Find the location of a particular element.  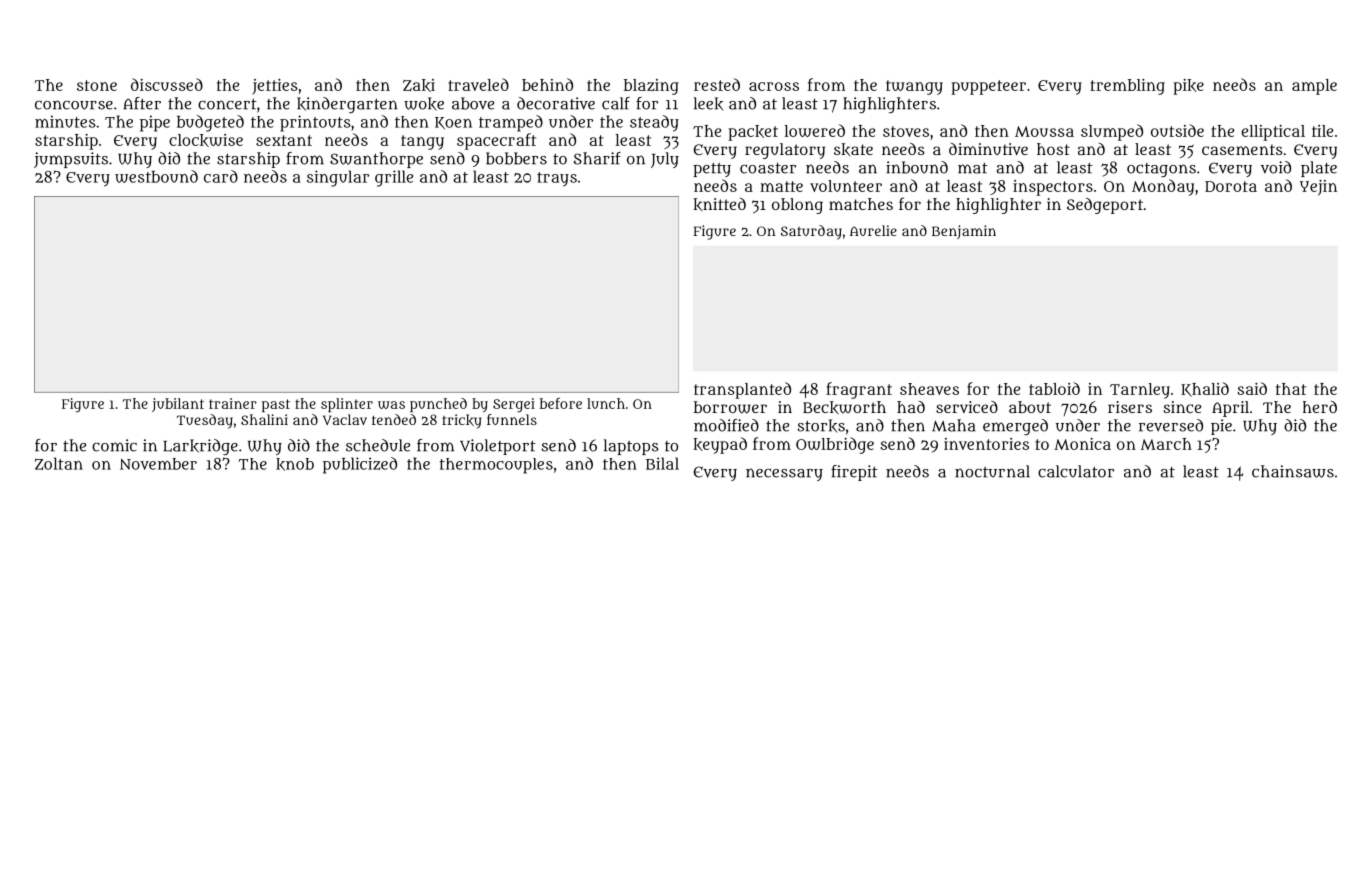

sextant is located at coordinates (284, 140).
